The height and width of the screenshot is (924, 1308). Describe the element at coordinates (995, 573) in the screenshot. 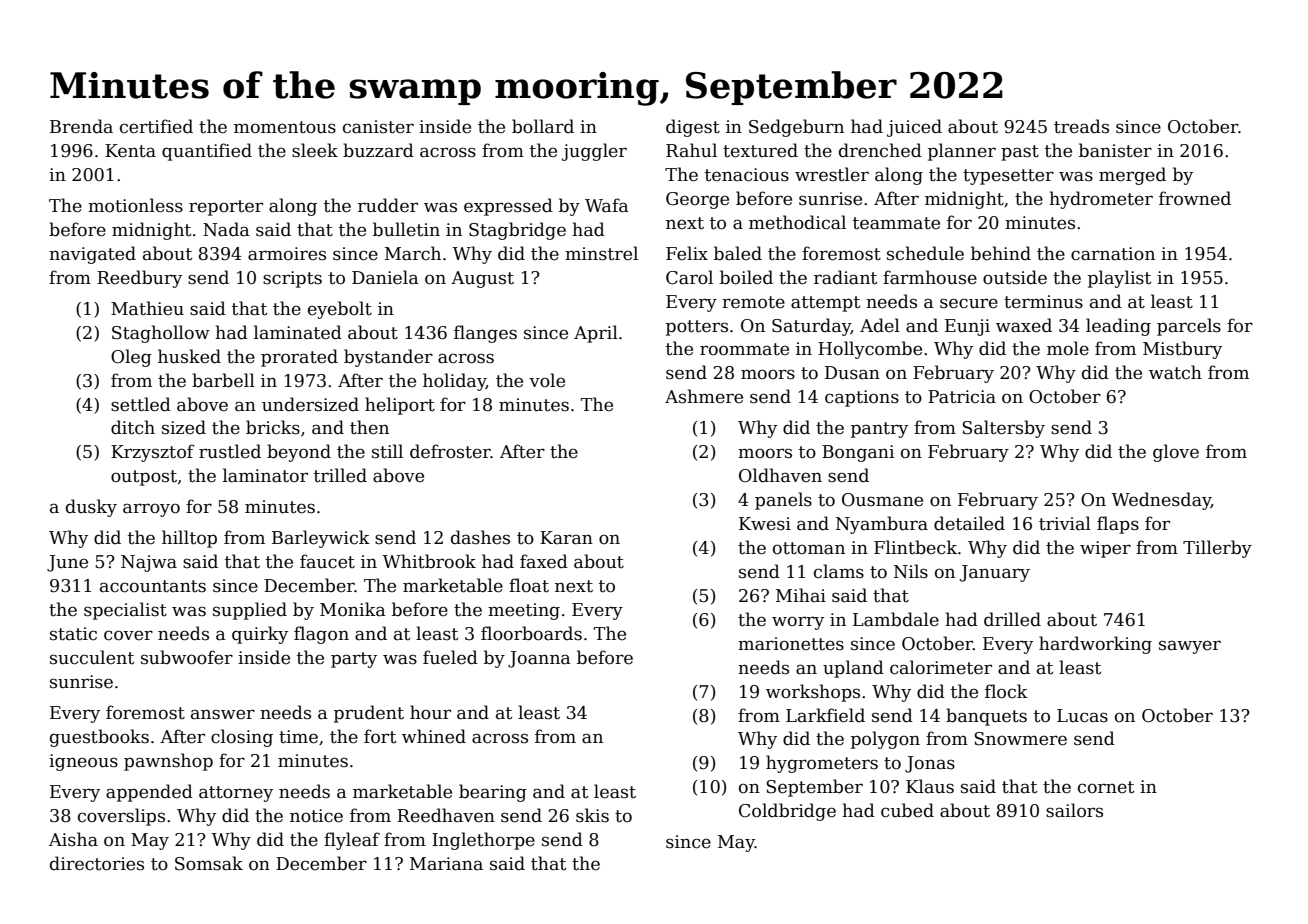

I see `January` at that location.
